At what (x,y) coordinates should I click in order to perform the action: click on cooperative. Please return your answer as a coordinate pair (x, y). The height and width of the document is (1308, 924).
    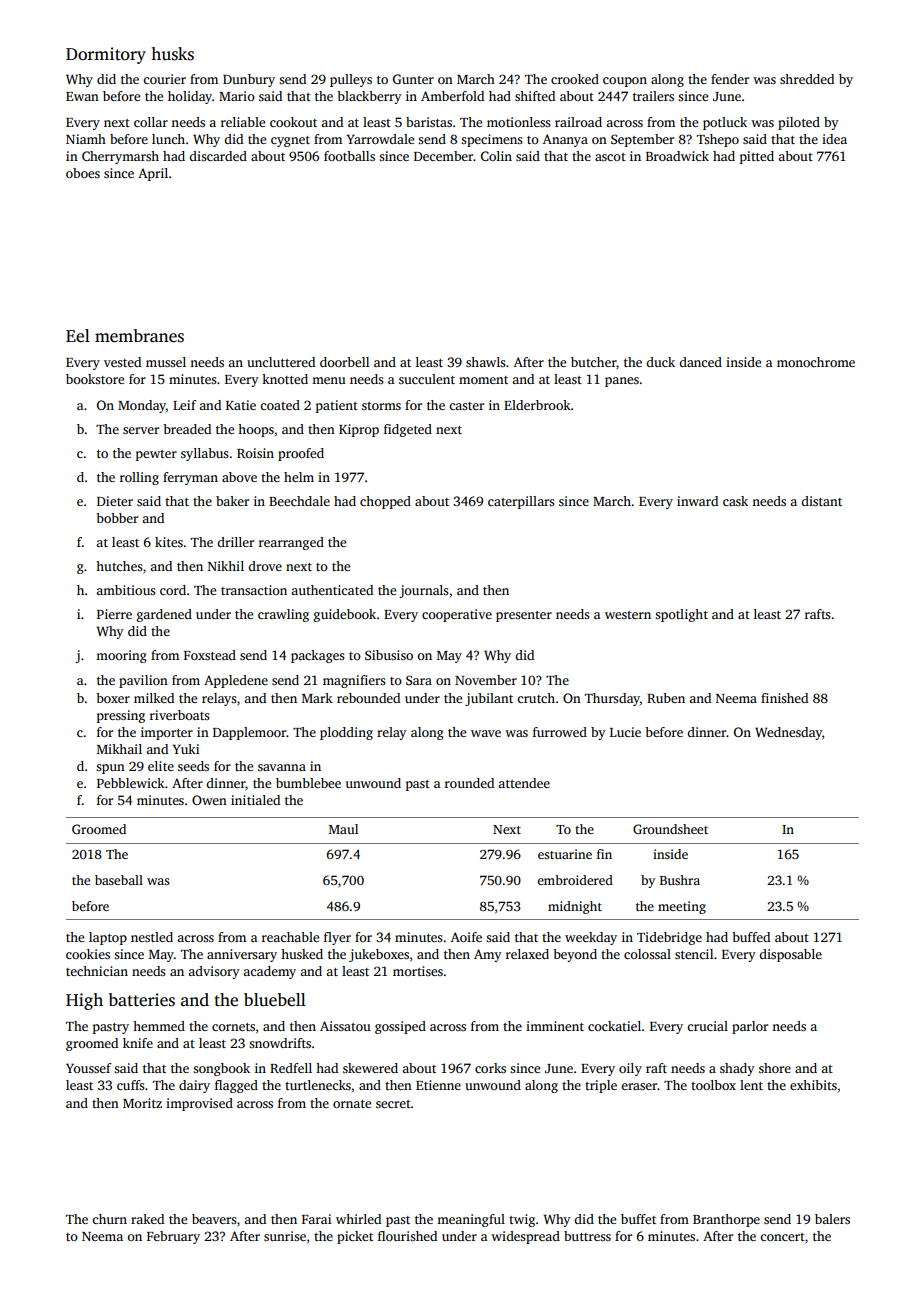
    Looking at the image, I should click on (457, 615).
